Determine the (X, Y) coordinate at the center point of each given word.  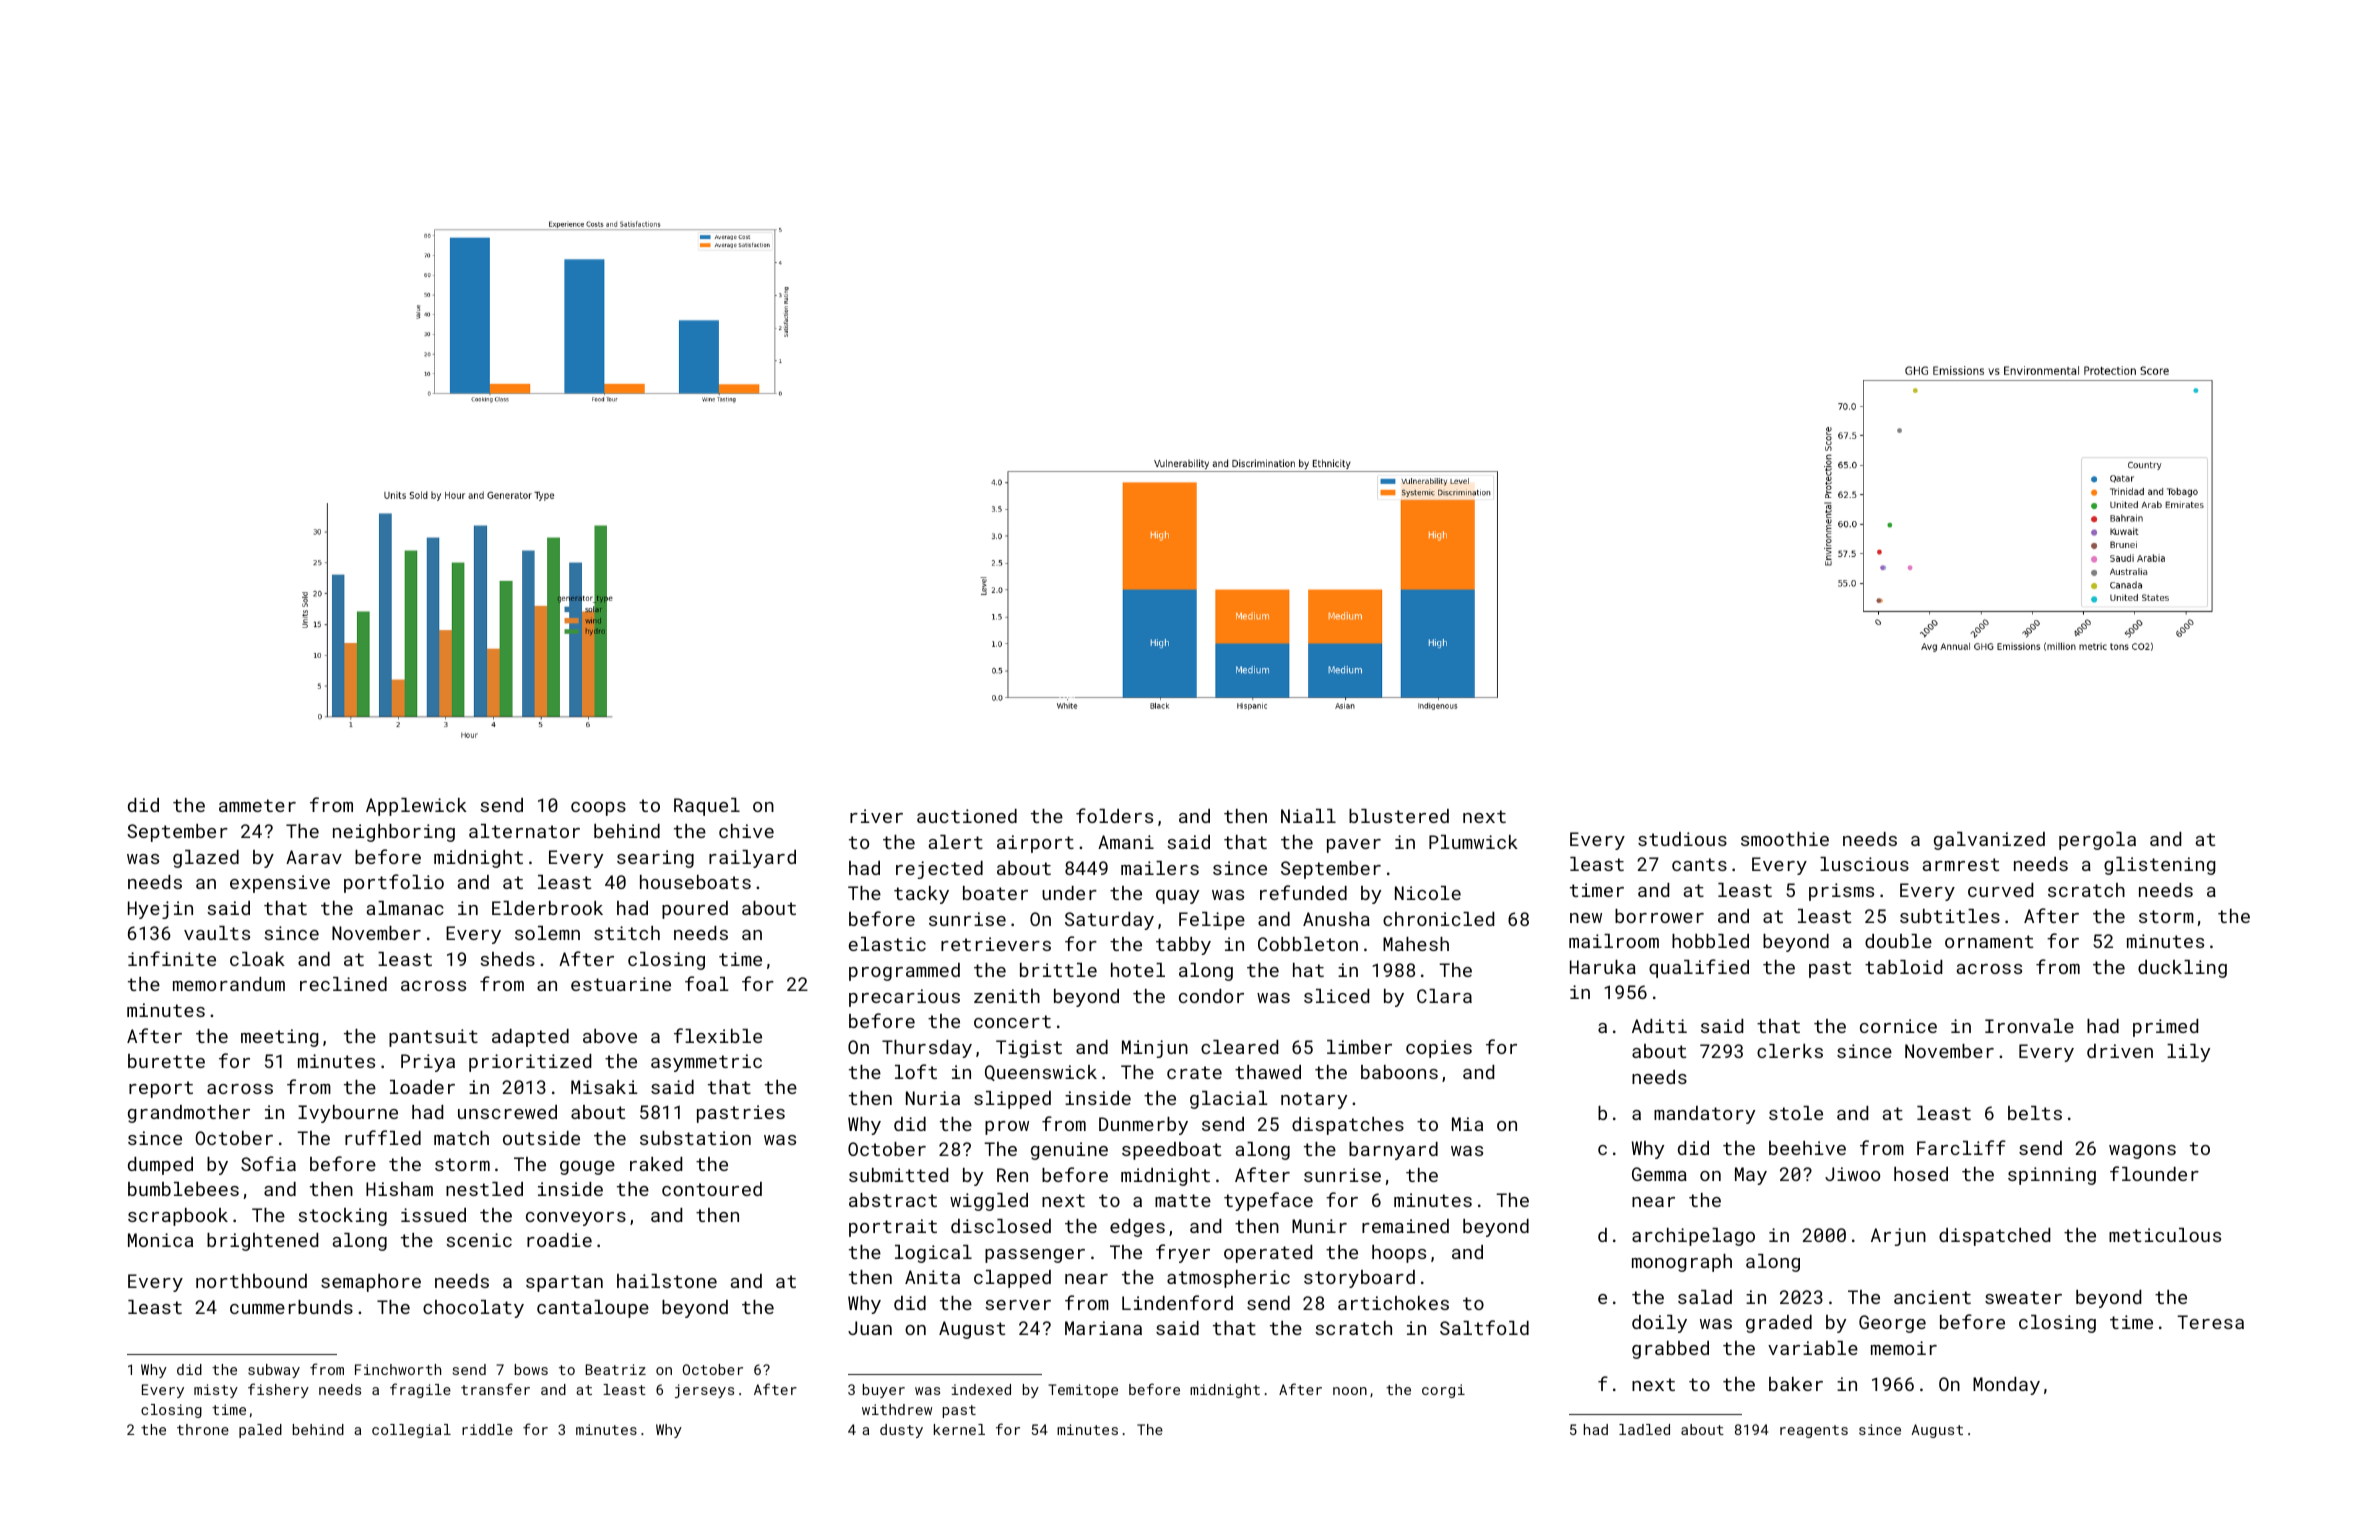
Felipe (1212, 921)
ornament (1989, 941)
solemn (547, 933)
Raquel (707, 807)
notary (1314, 1100)
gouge (587, 1168)
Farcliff (1961, 1147)
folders (1114, 815)
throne (203, 1429)
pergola (2097, 841)
